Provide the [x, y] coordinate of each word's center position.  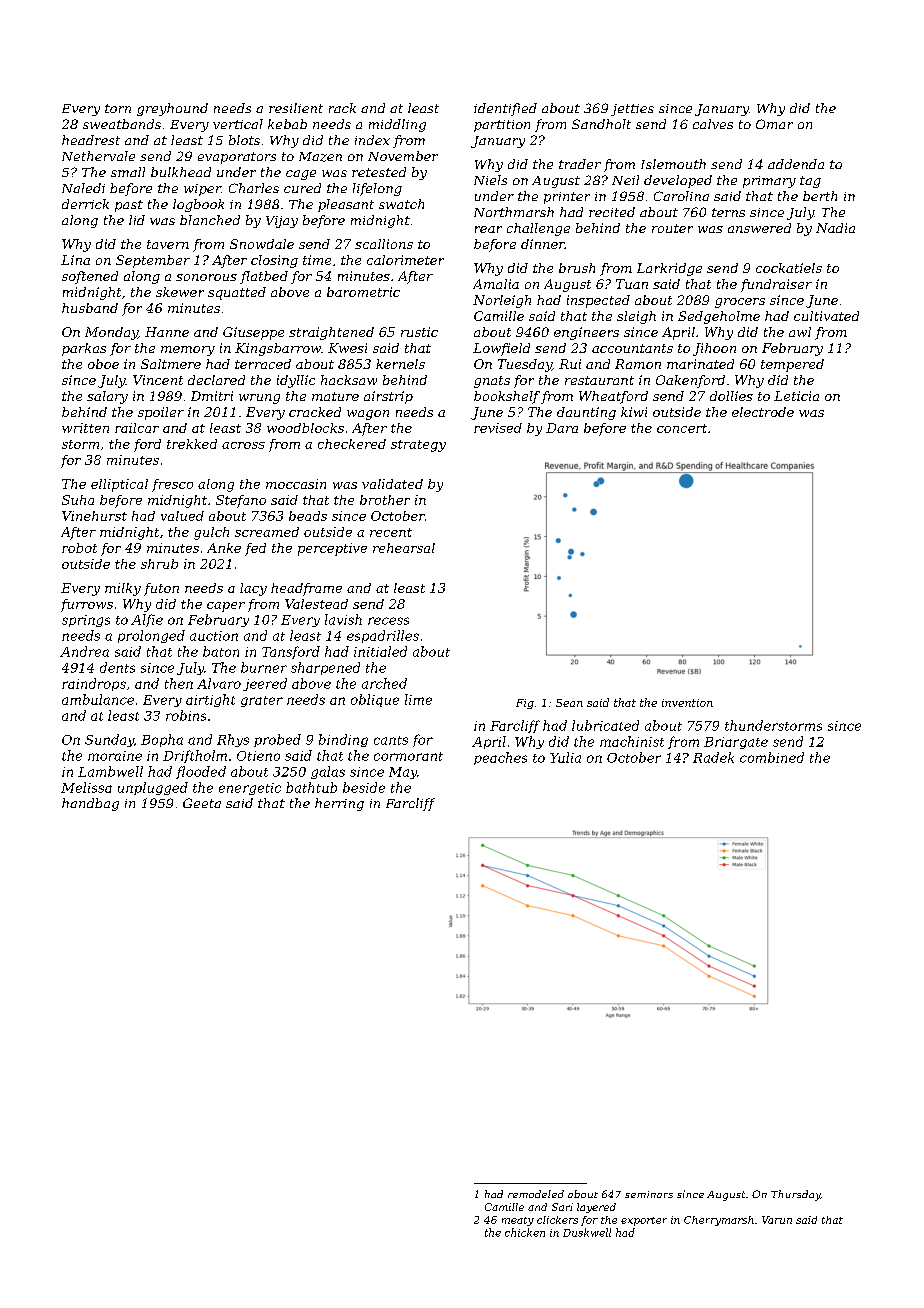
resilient [296, 108]
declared [216, 380]
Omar [774, 124]
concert [682, 428]
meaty [518, 1221]
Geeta [202, 803]
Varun [777, 1220]
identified [505, 109]
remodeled [536, 1194]
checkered [352, 444]
